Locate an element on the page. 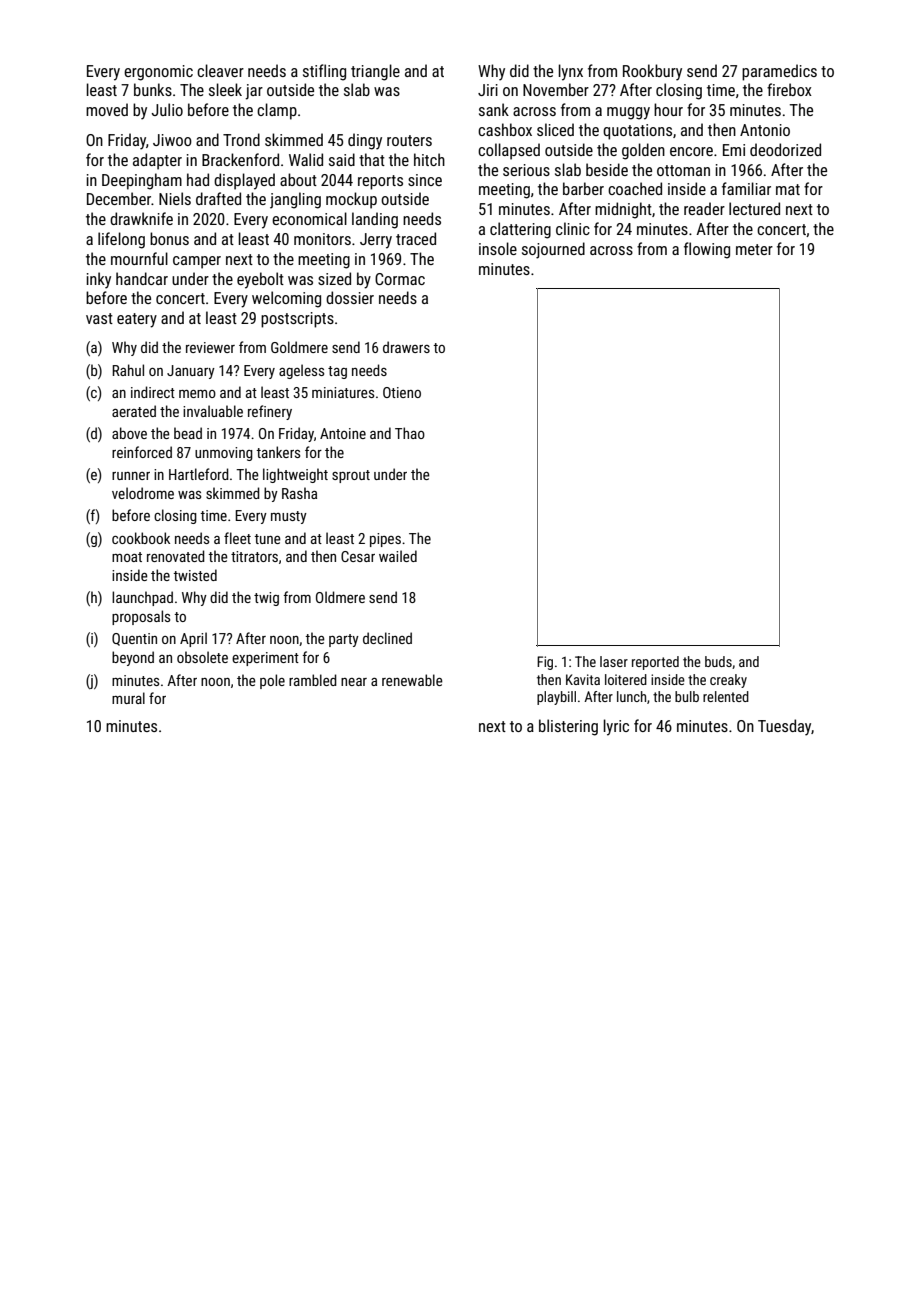 The image size is (924, 1311). buds is located at coordinates (718, 661).
